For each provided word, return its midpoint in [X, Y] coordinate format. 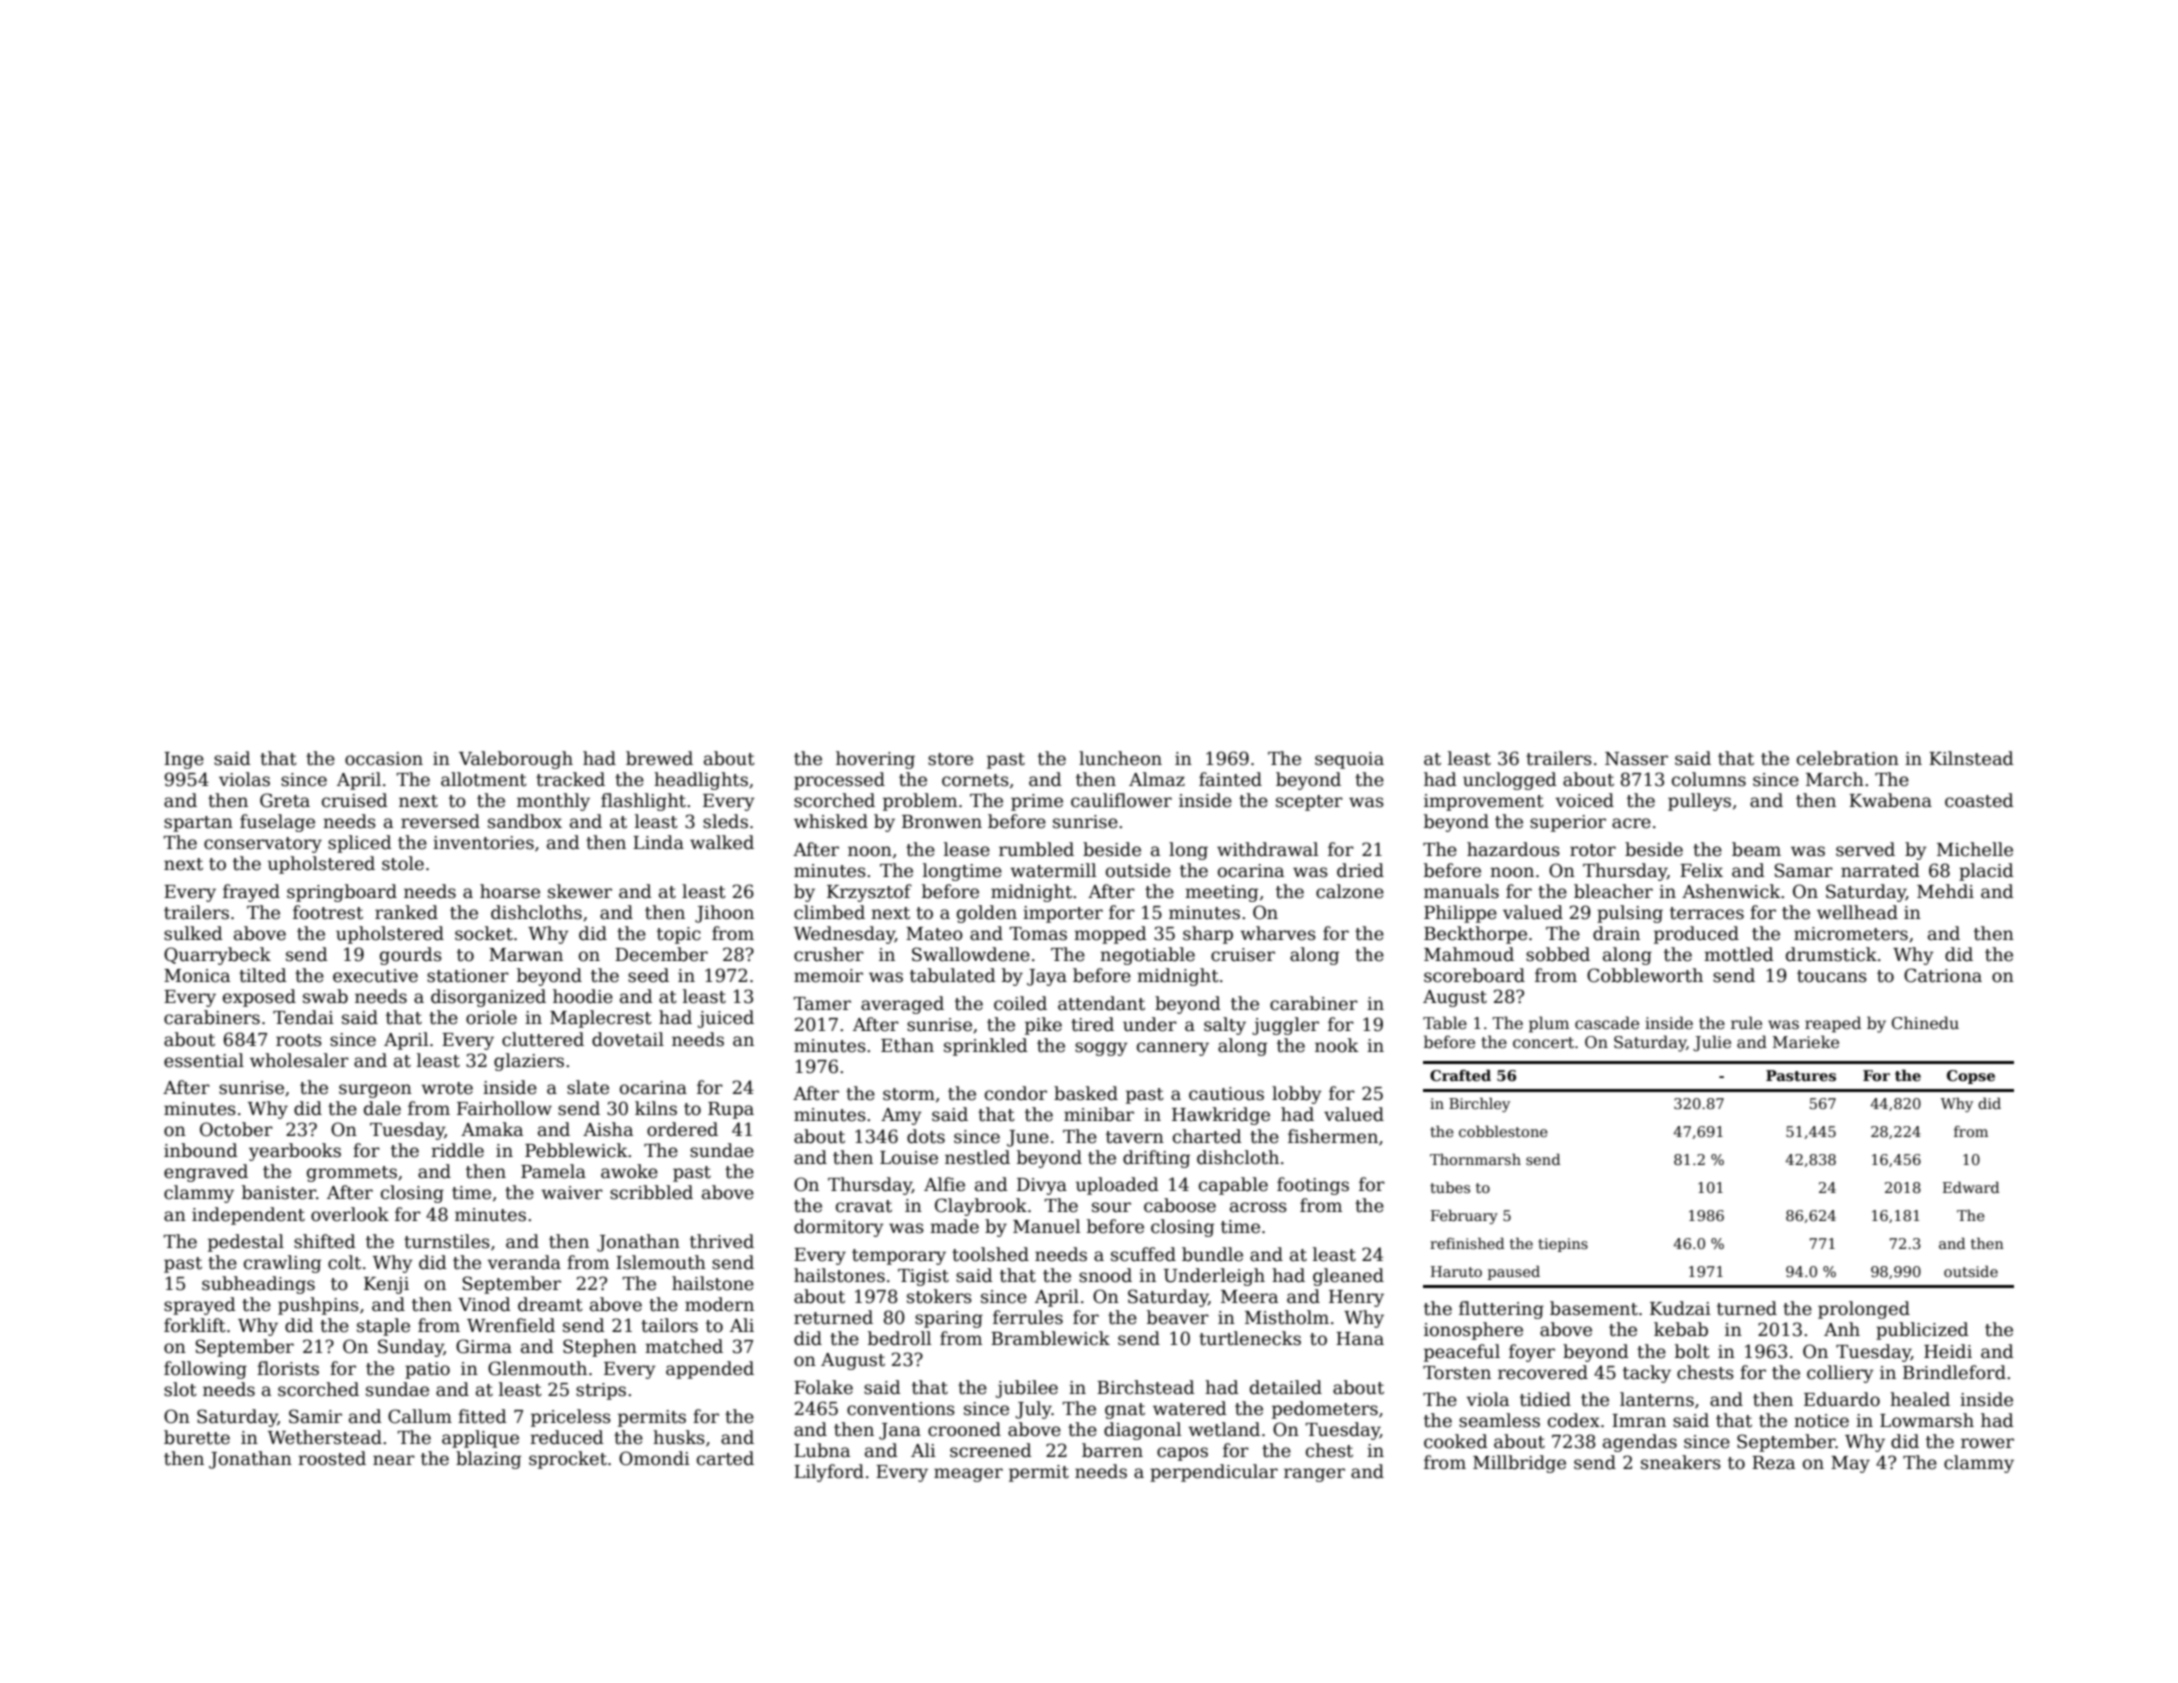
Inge [184, 760]
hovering [875, 760]
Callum [420, 1416]
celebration [1848, 758]
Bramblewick [1050, 1338]
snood [1105, 1275]
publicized [1922, 1331]
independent [248, 1216]
